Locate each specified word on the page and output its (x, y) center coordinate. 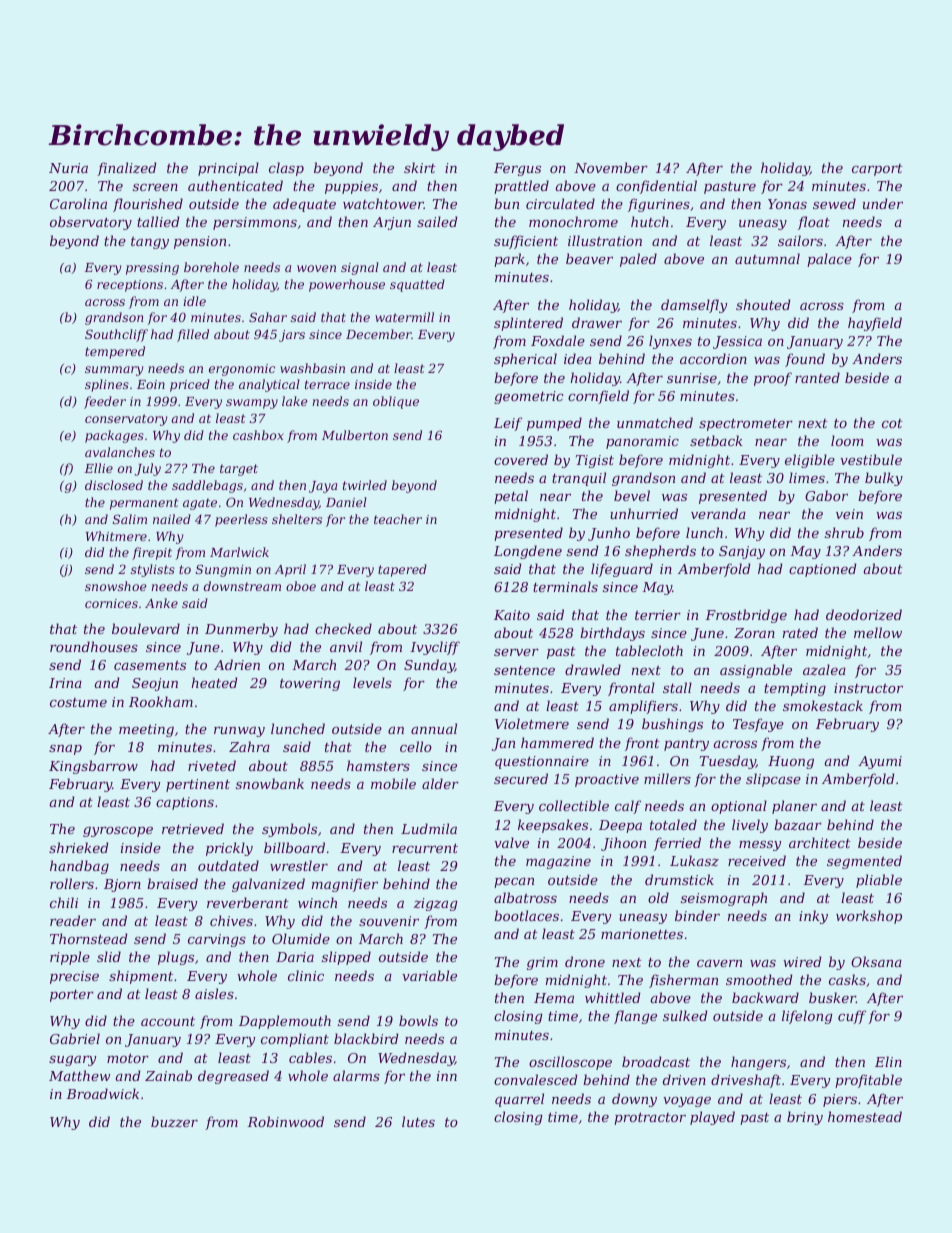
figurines (659, 205)
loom (847, 440)
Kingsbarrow (93, 767)
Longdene (528, 552)
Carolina (78, 203)
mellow (878, 632)
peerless (241, 520)
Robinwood (285, 1121)
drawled (593, 669)
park (509, 260)
